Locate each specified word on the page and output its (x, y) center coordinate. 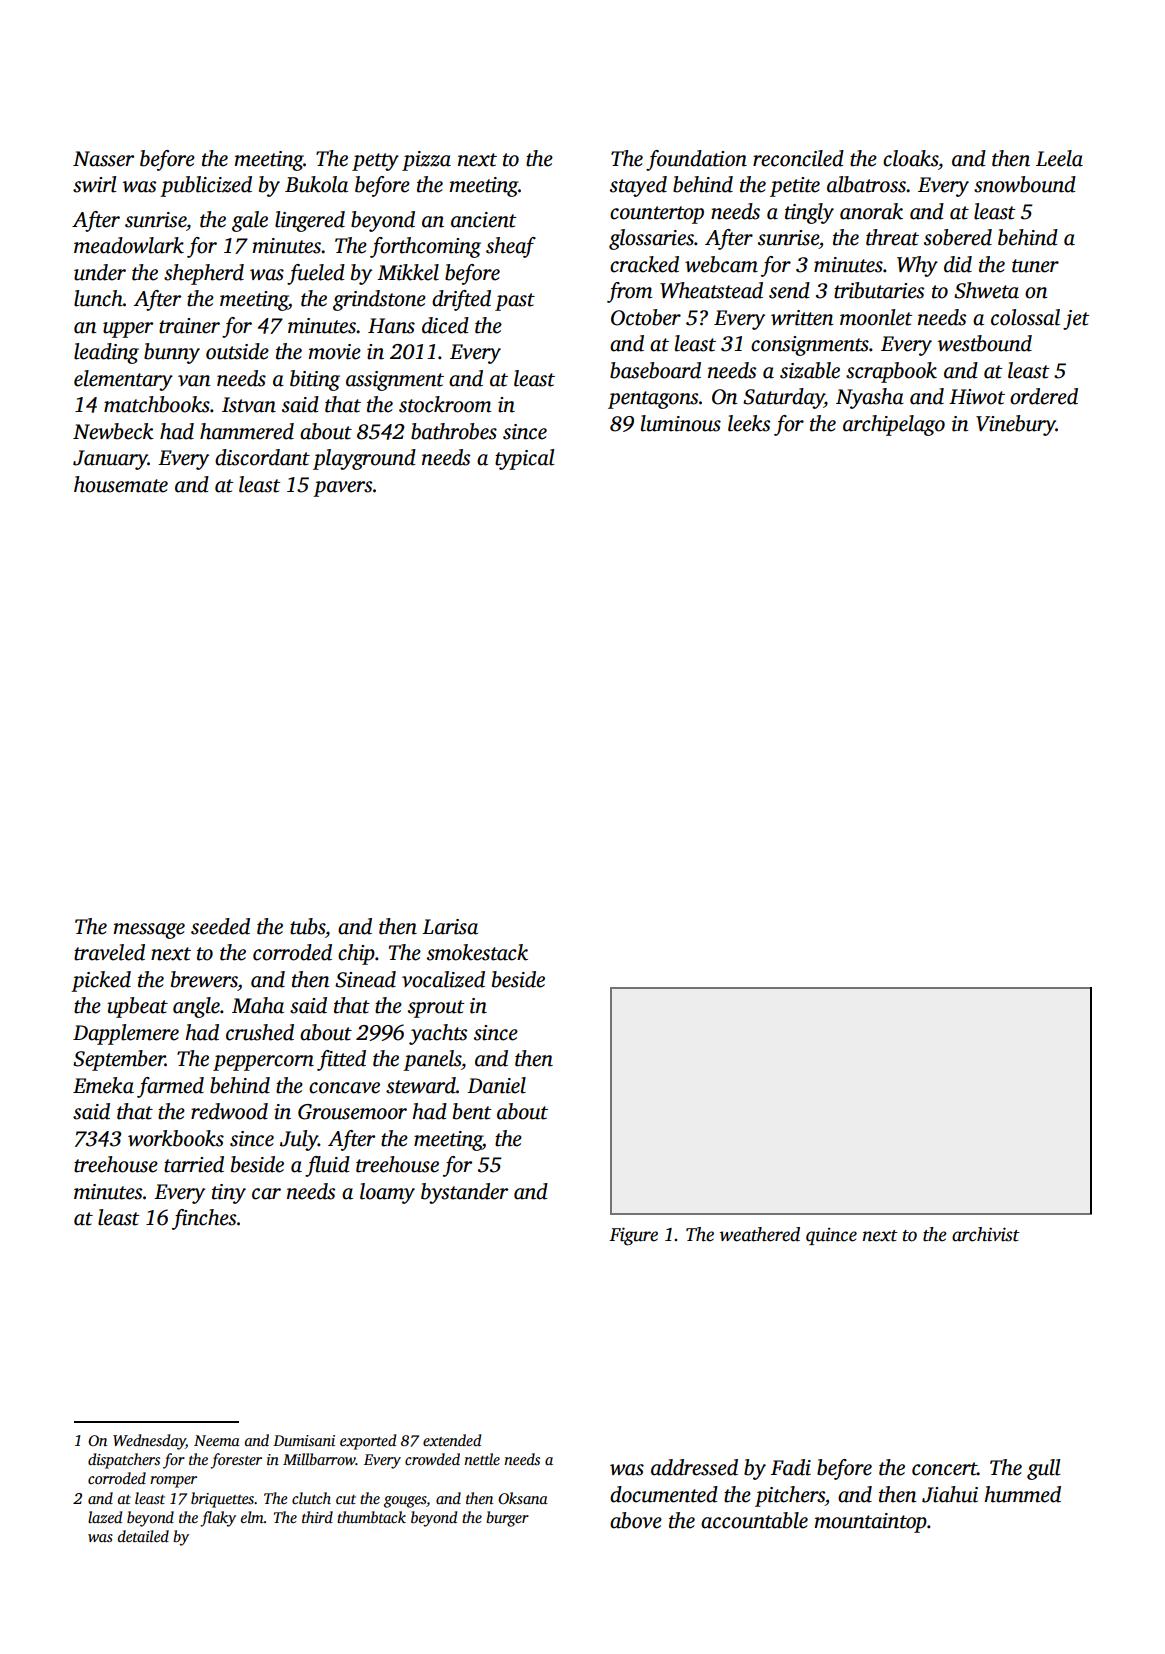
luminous (681, 423)
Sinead (365, 979)
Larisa (450, 927)
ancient (483, 220)
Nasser (103, 159)
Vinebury (1016, 425)
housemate (121, 484)
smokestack (477, 952)
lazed (105, 1517)
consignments (810, 346)
